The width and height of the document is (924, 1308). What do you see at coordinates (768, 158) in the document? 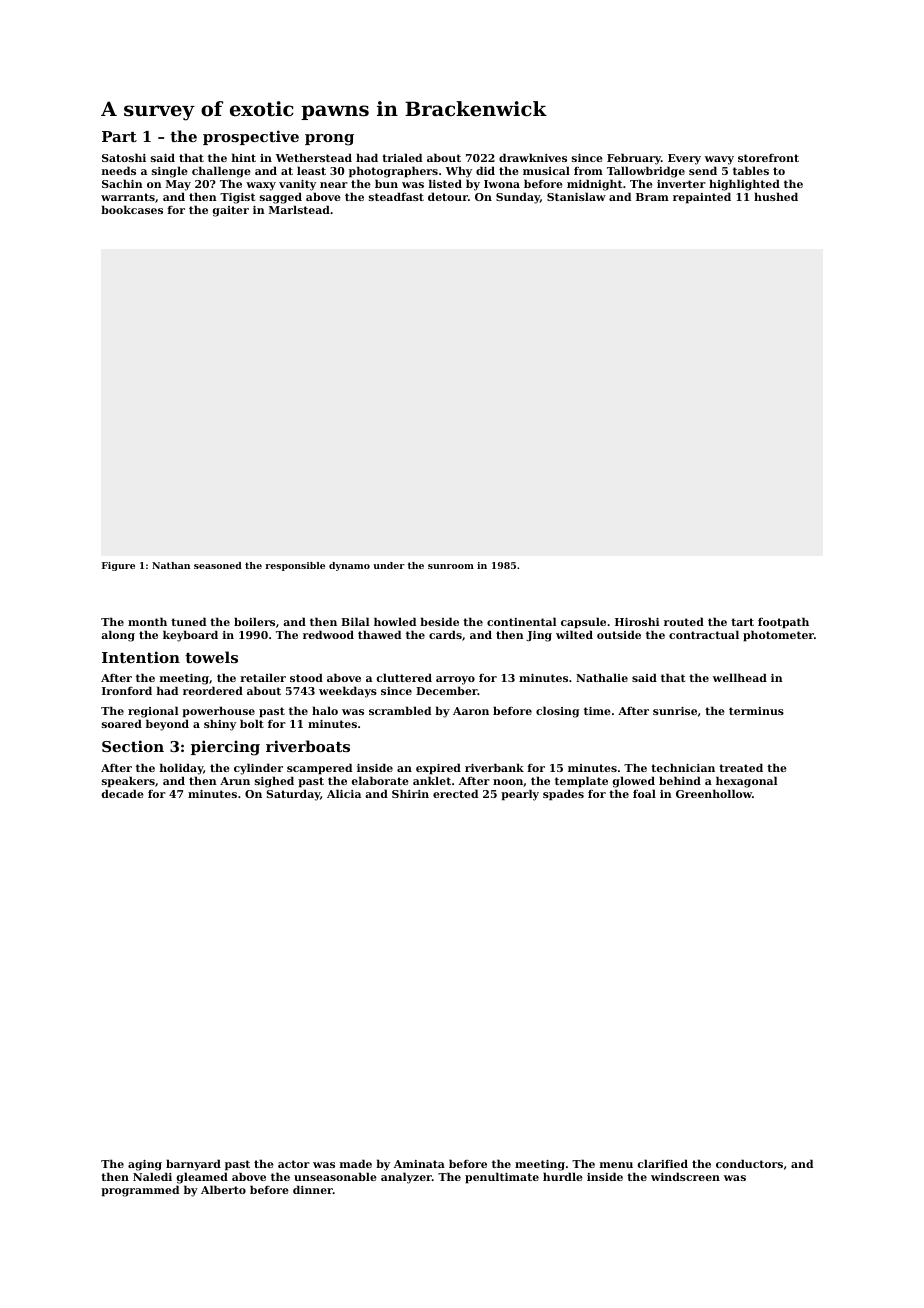
I see `storefront` at bounding box center [768, 158].
